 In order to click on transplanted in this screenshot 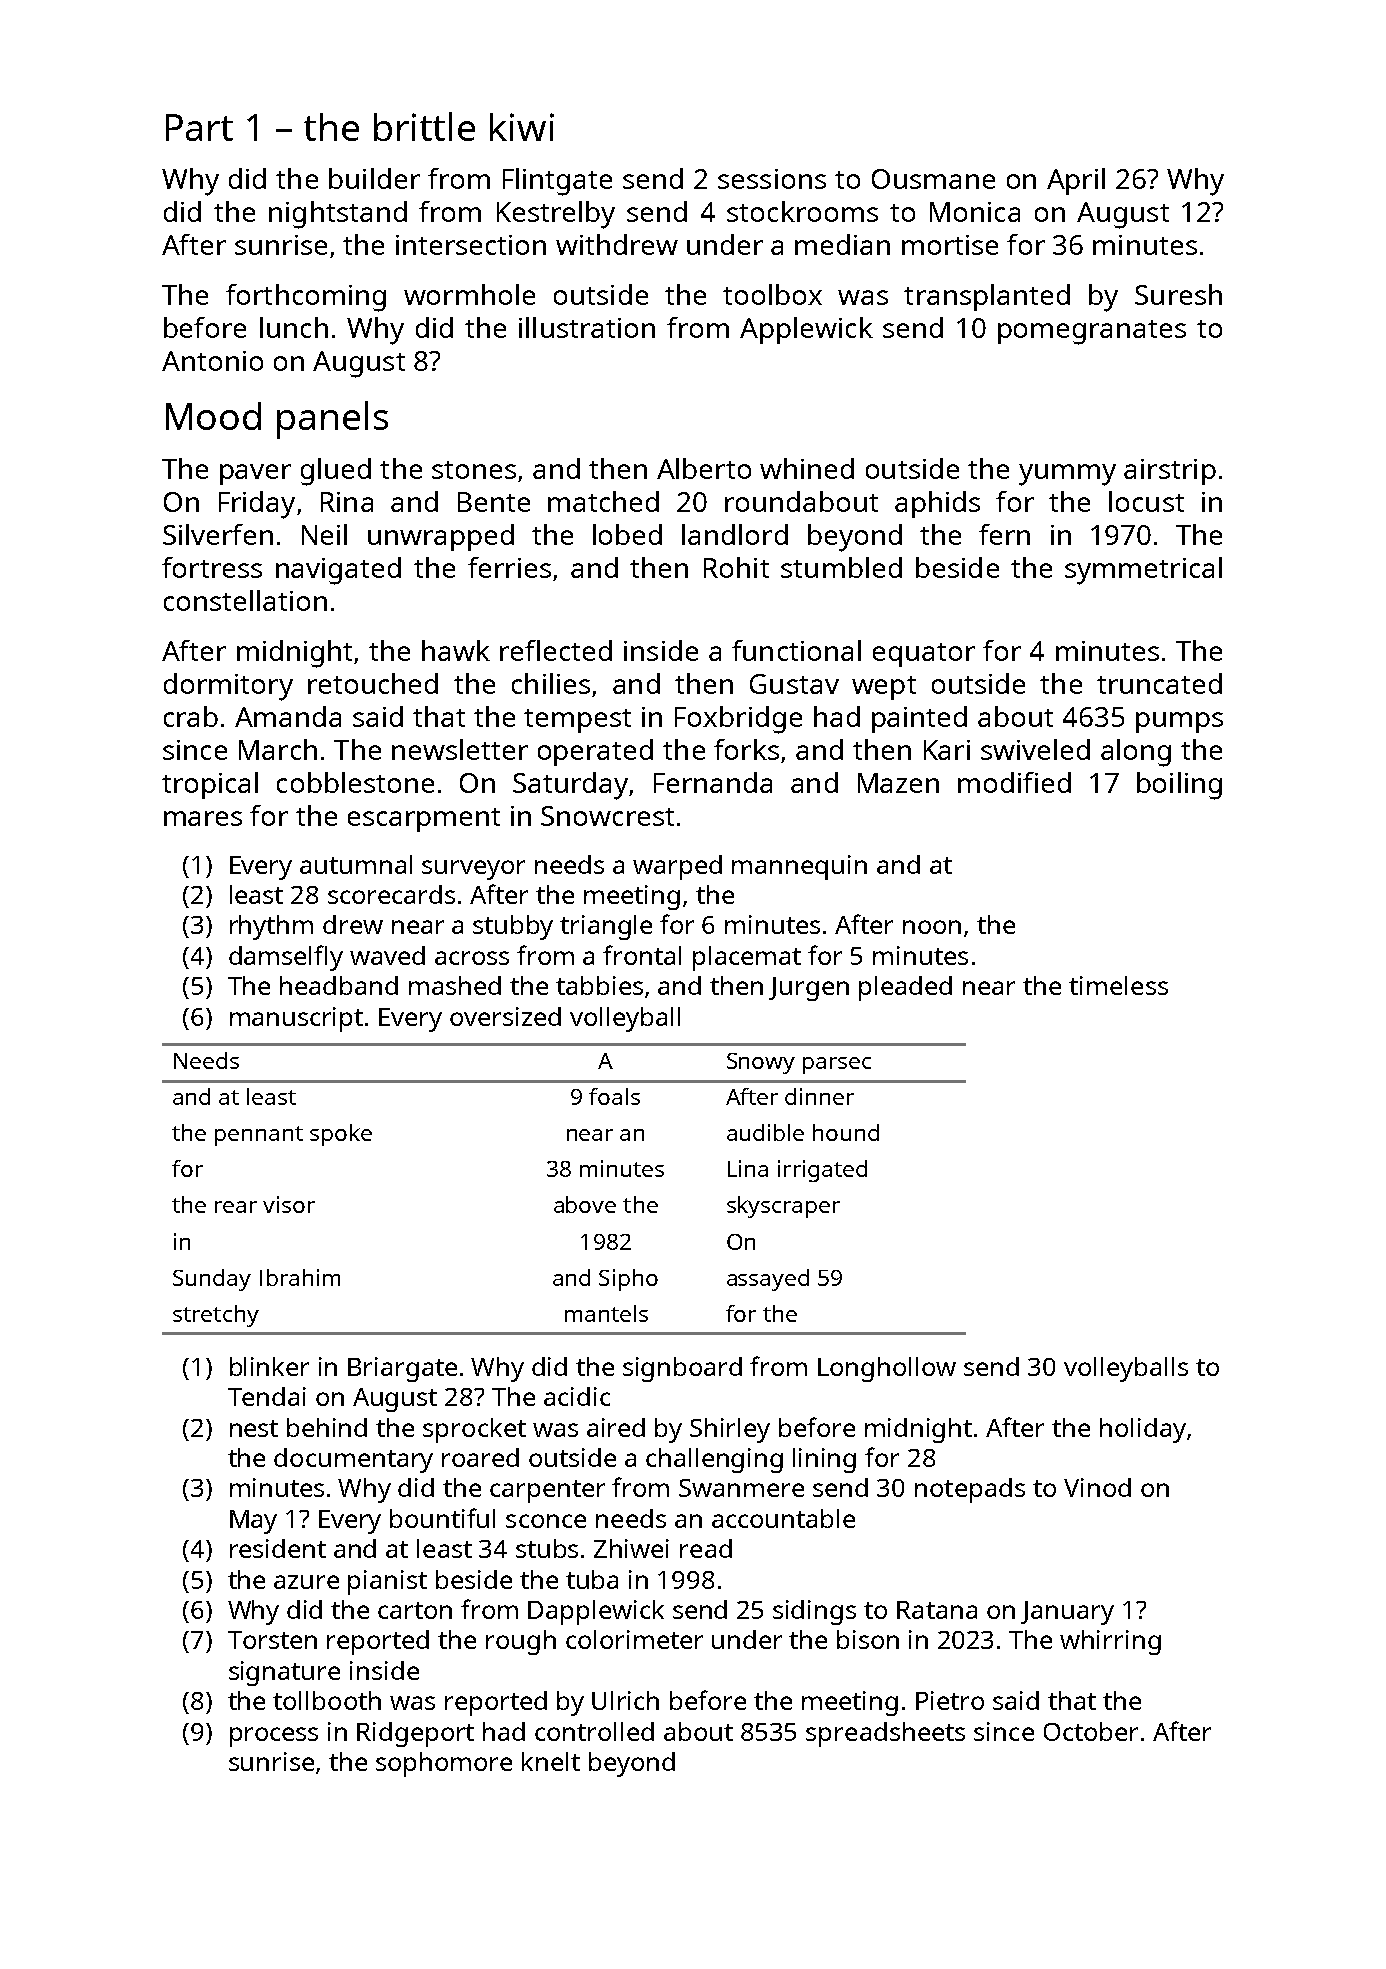, I will do `click(987, 297)`.
